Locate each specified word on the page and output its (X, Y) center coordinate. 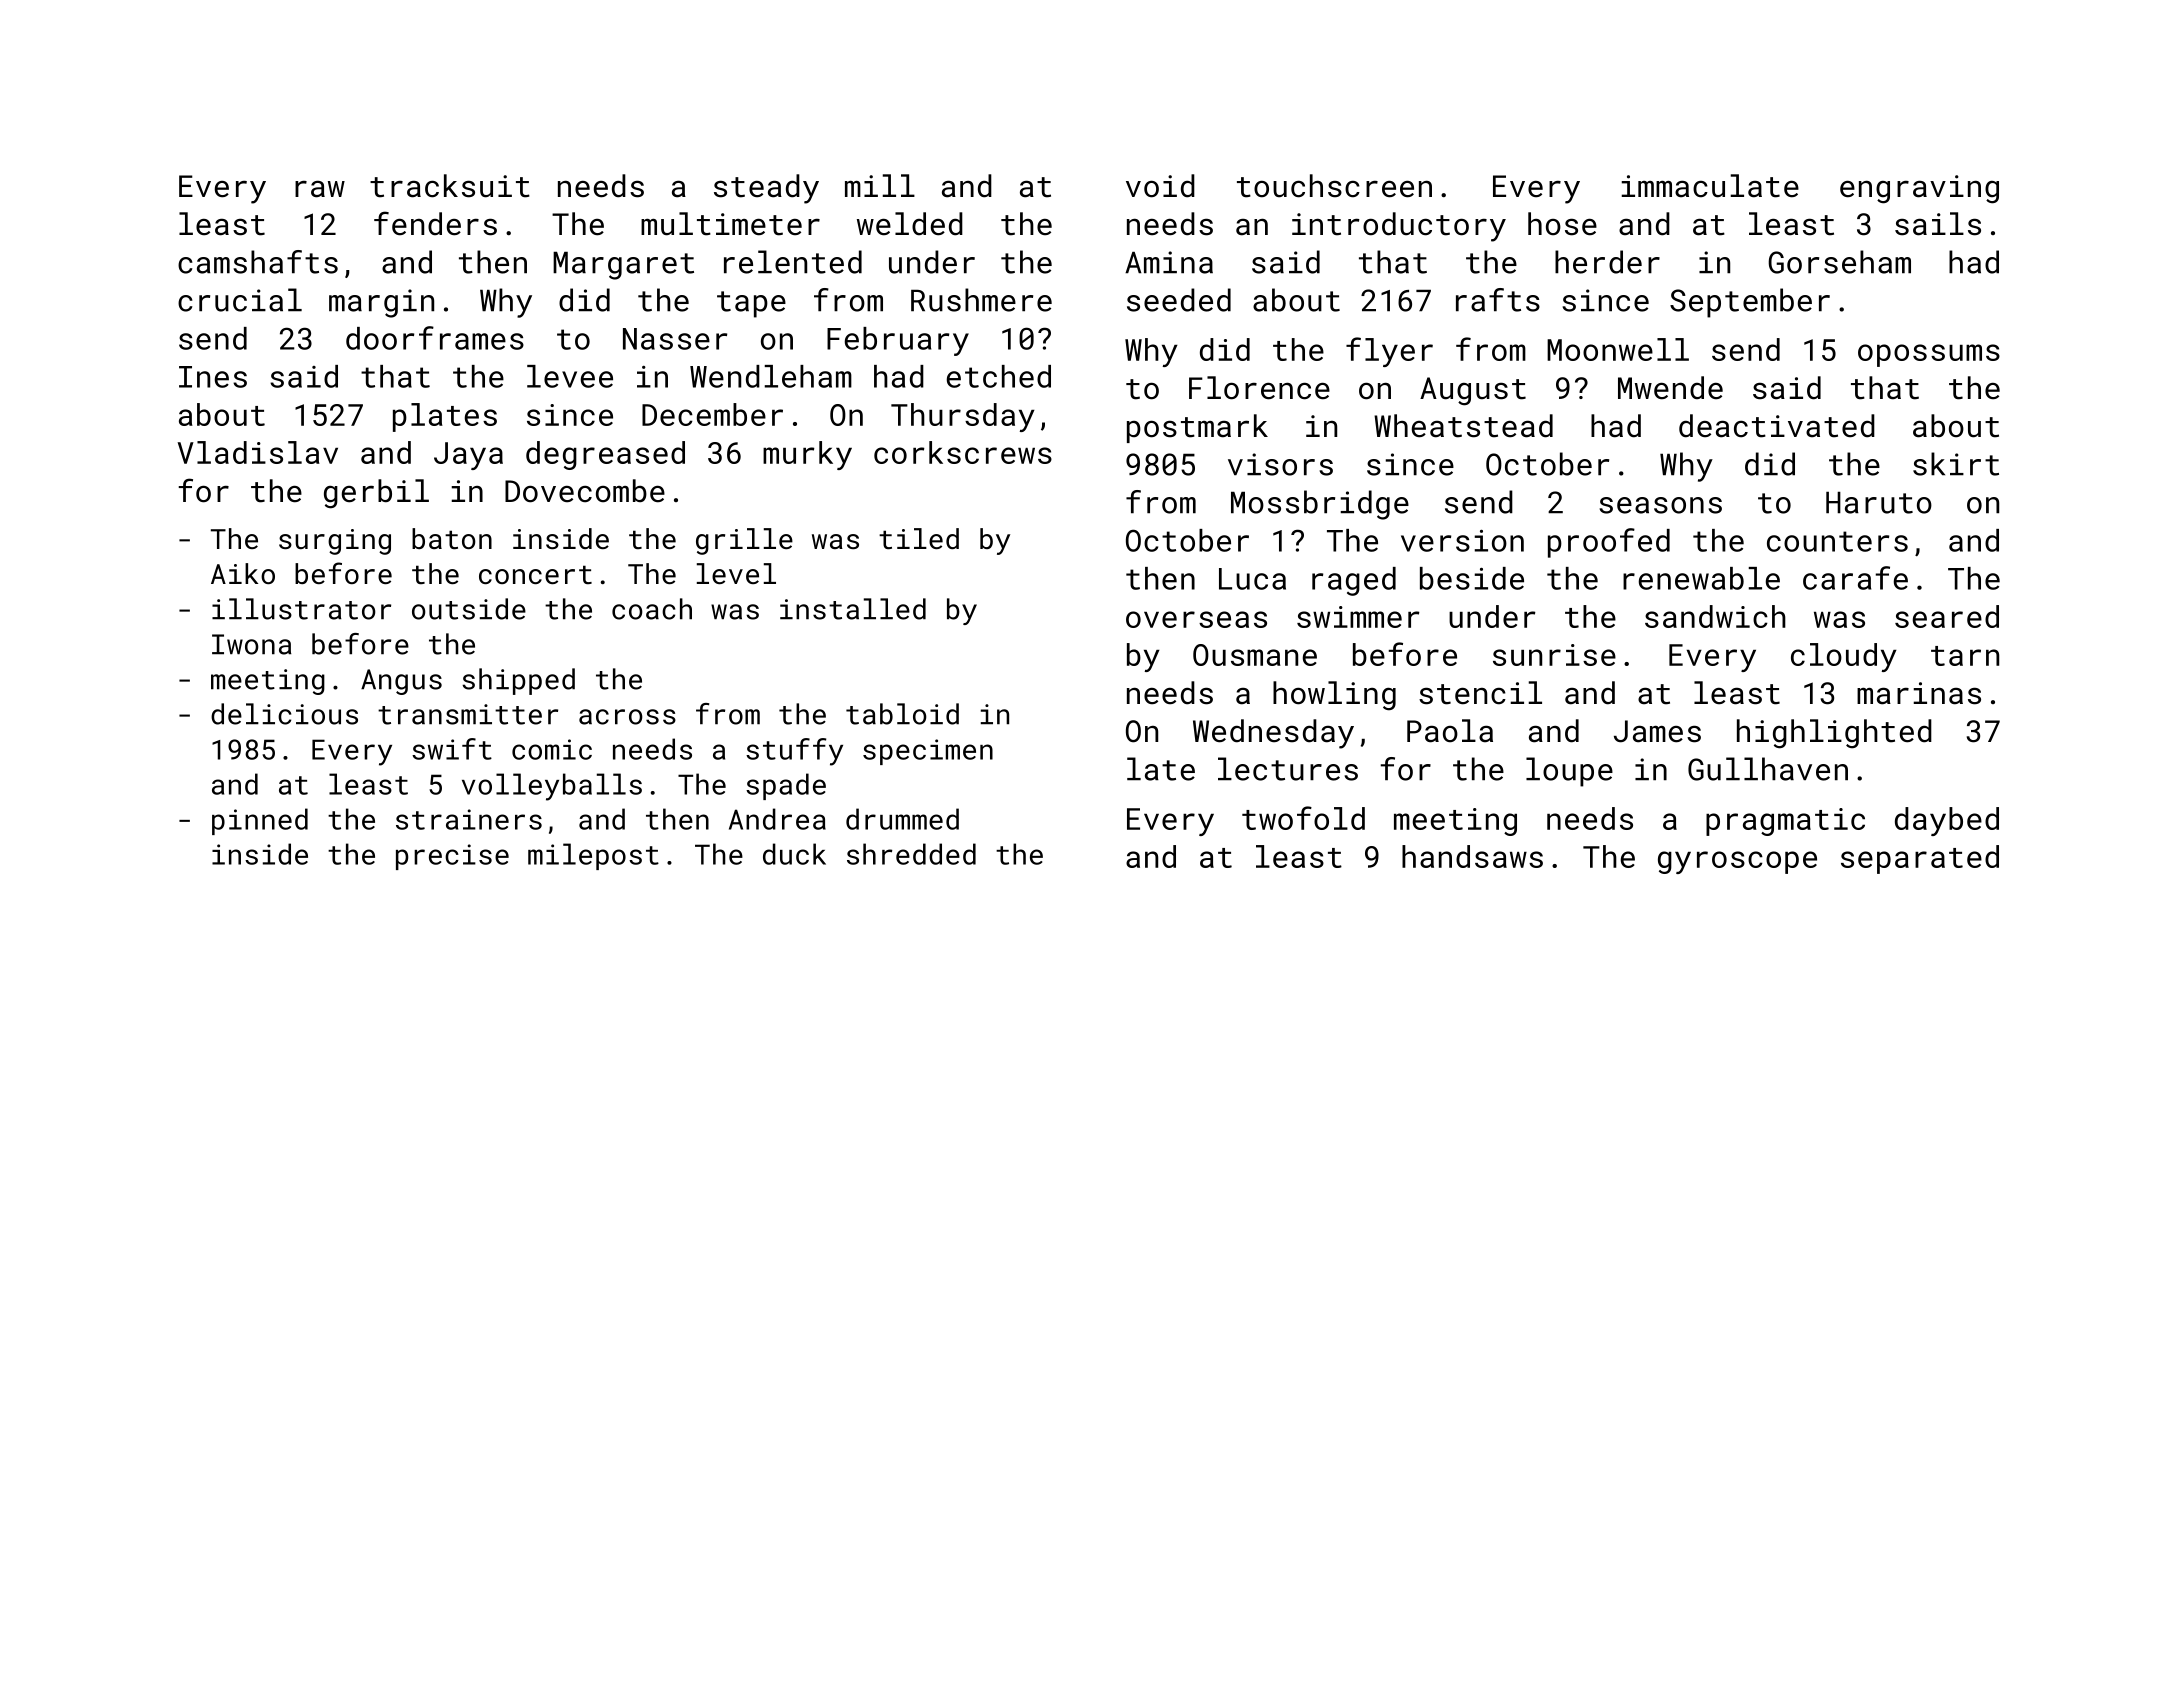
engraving (1919, 189)
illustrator (301, 609)
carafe (1855, 578)
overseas (1196, 619)
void (1160, 186)
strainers (469, 819)
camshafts (258, 262)
